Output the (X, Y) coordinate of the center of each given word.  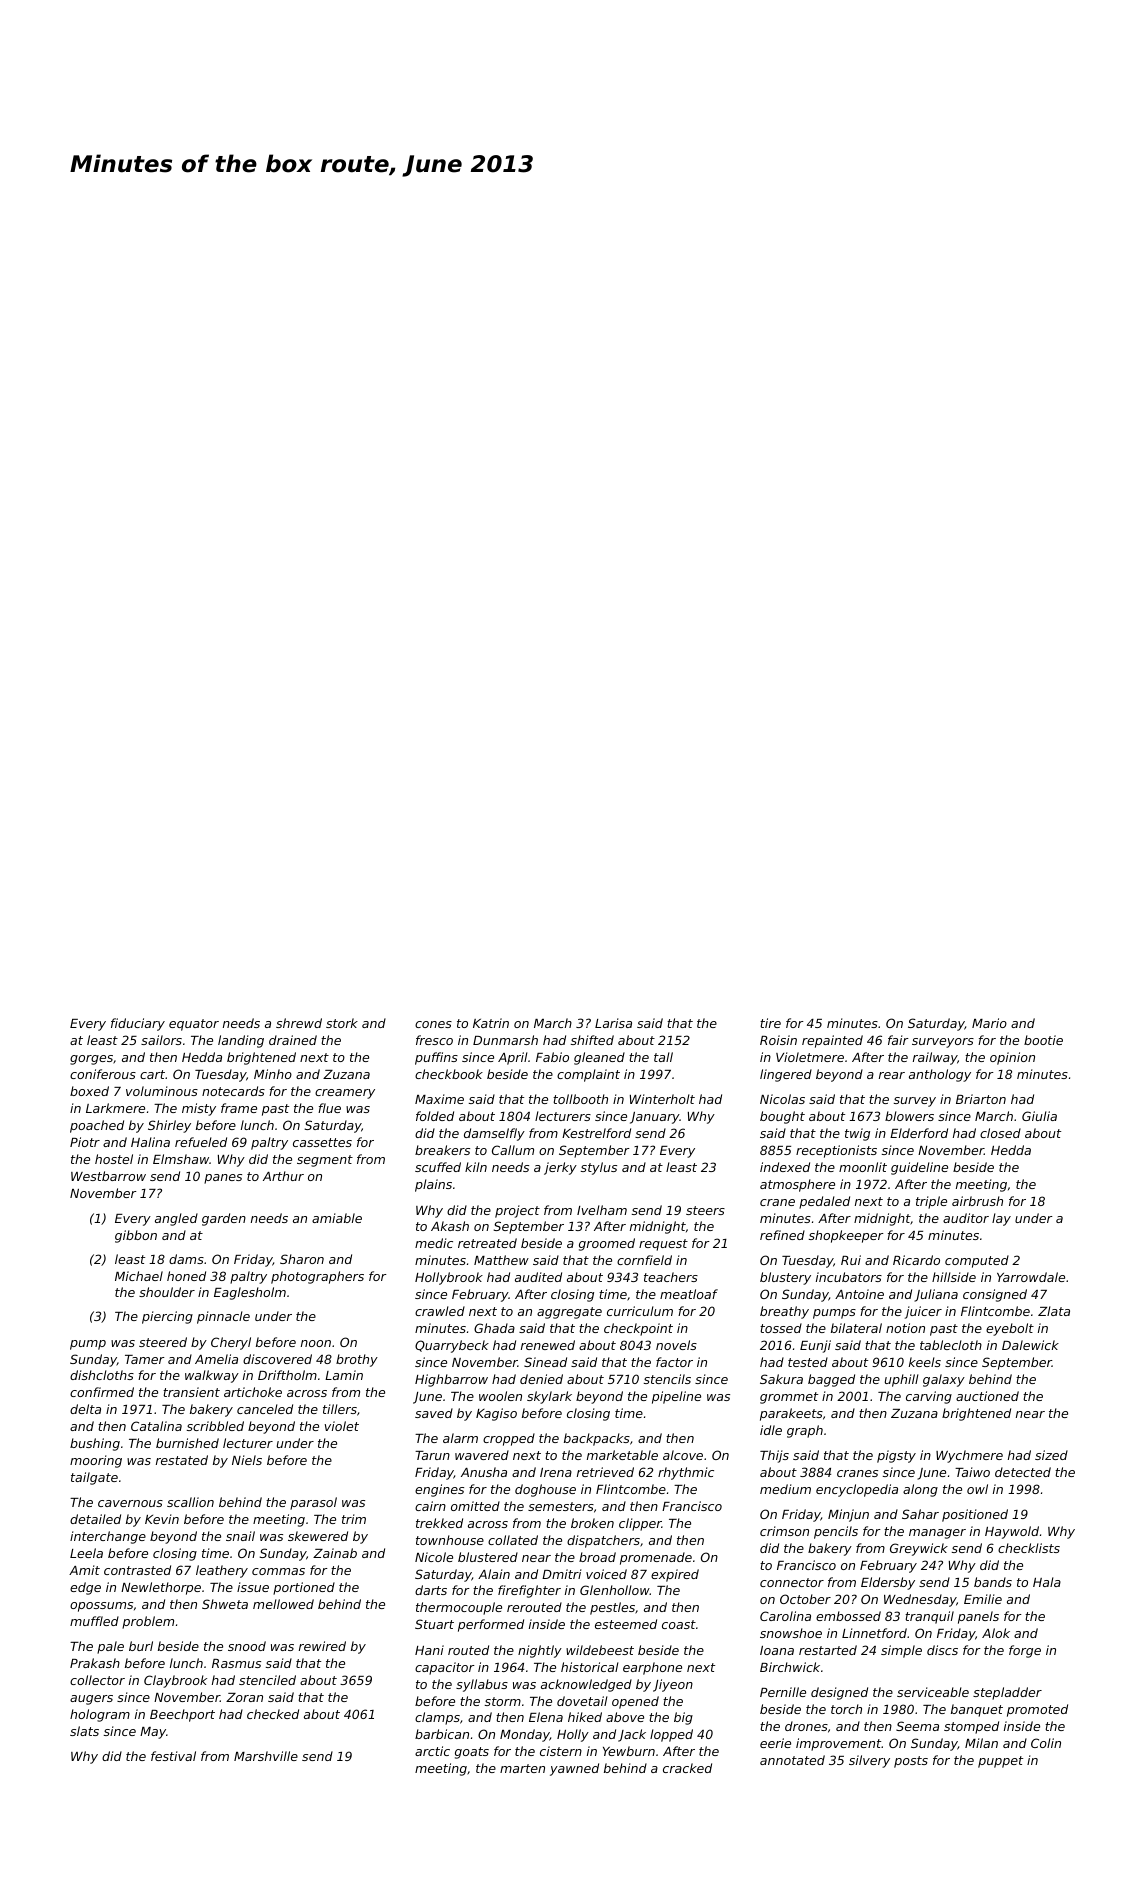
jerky (560, 1168)
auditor (966, 1218)
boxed (89, 1091)
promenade (656, 1558)
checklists (1029, 1548)
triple (931, 1202)
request (663, 1245)
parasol (313, 1503)
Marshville (266, 1756)
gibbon (136, 1236)
